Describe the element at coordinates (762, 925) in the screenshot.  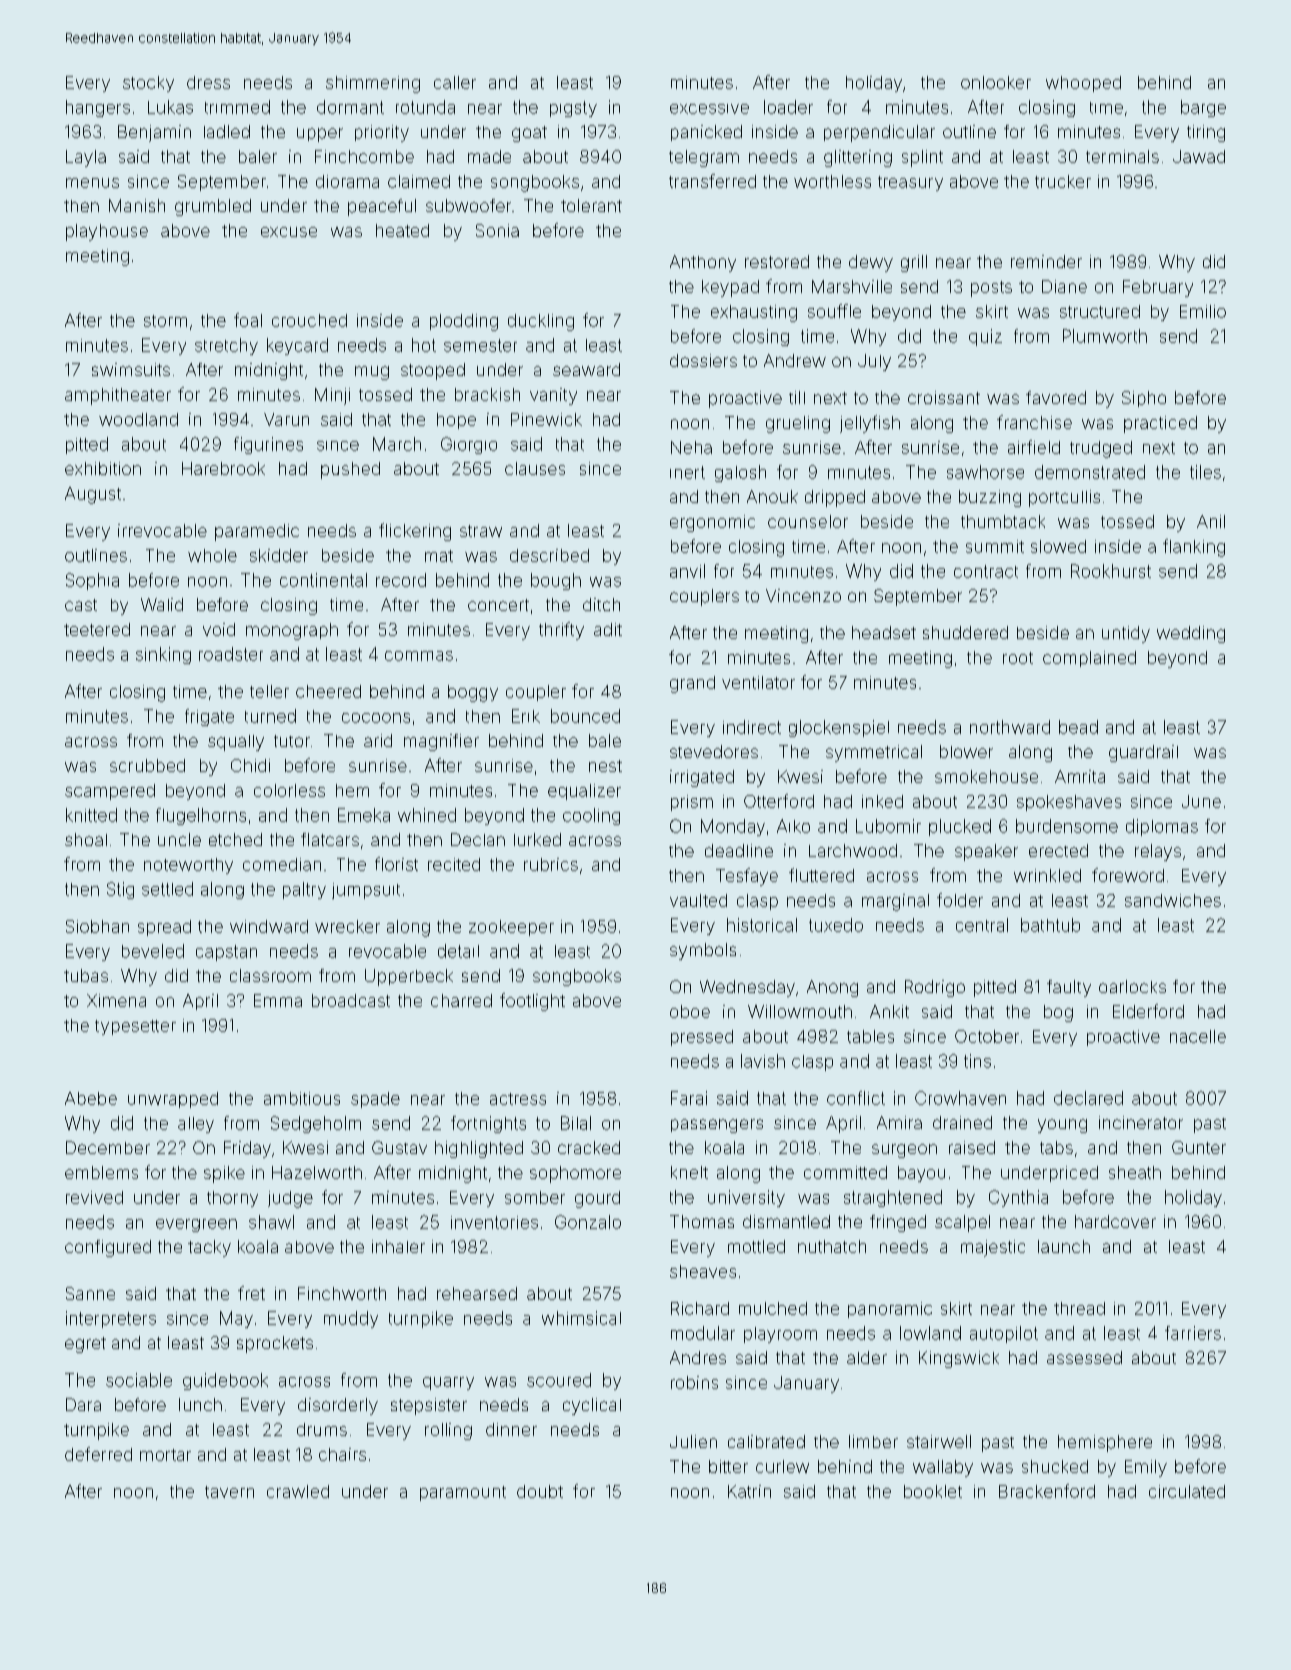
I see `historical` at that location.
